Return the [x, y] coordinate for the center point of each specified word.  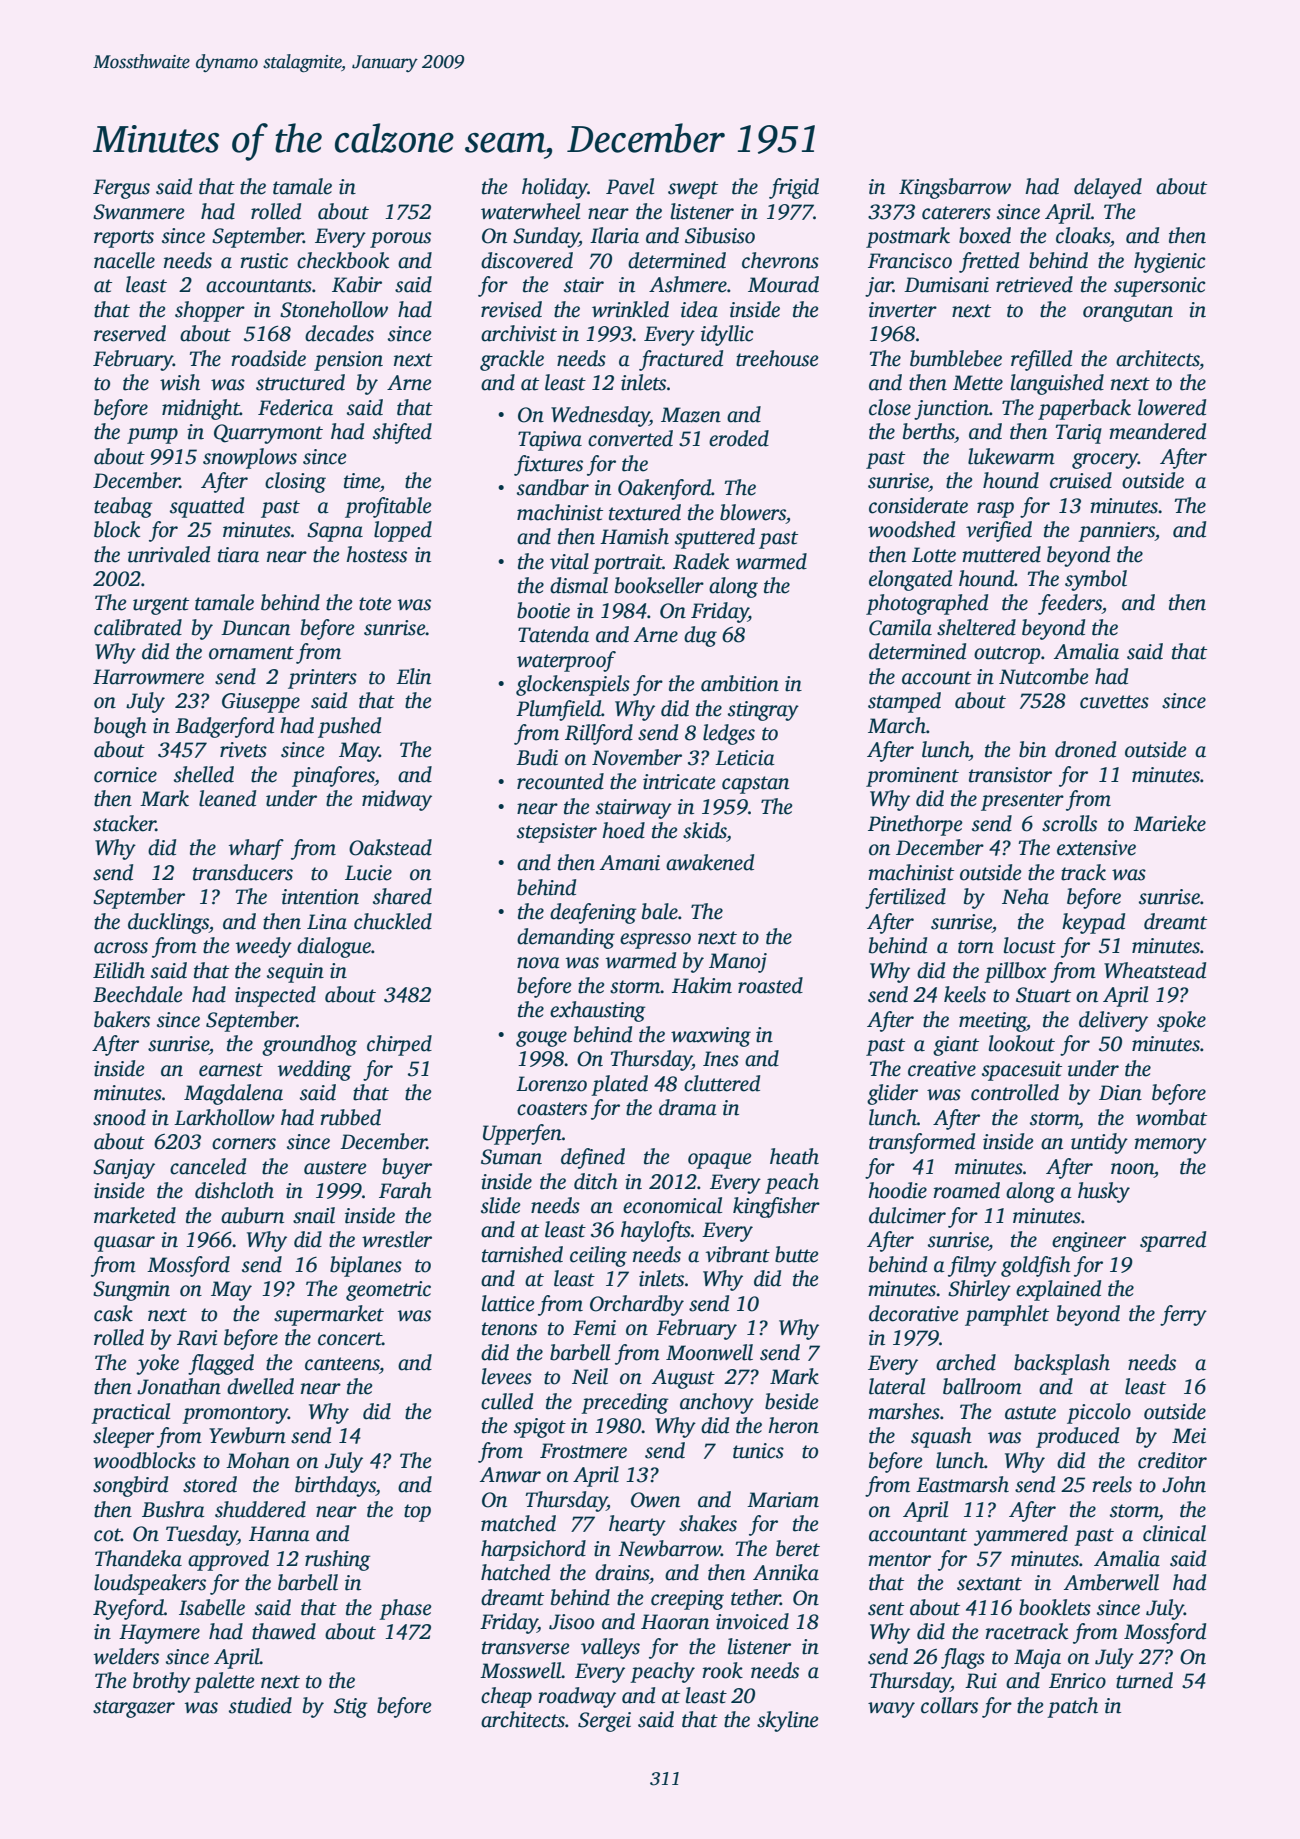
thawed [284, 1631]
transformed [922, 1143]
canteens [342, 1364]
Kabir [357, 284]
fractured [681, 360]
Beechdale [138, 994]
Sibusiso [720, 235]
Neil [590, 1376]
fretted [989, 262]
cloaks [1083, 235]
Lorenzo [551, 1084]
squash [941, 1437]
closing [295, 482]
